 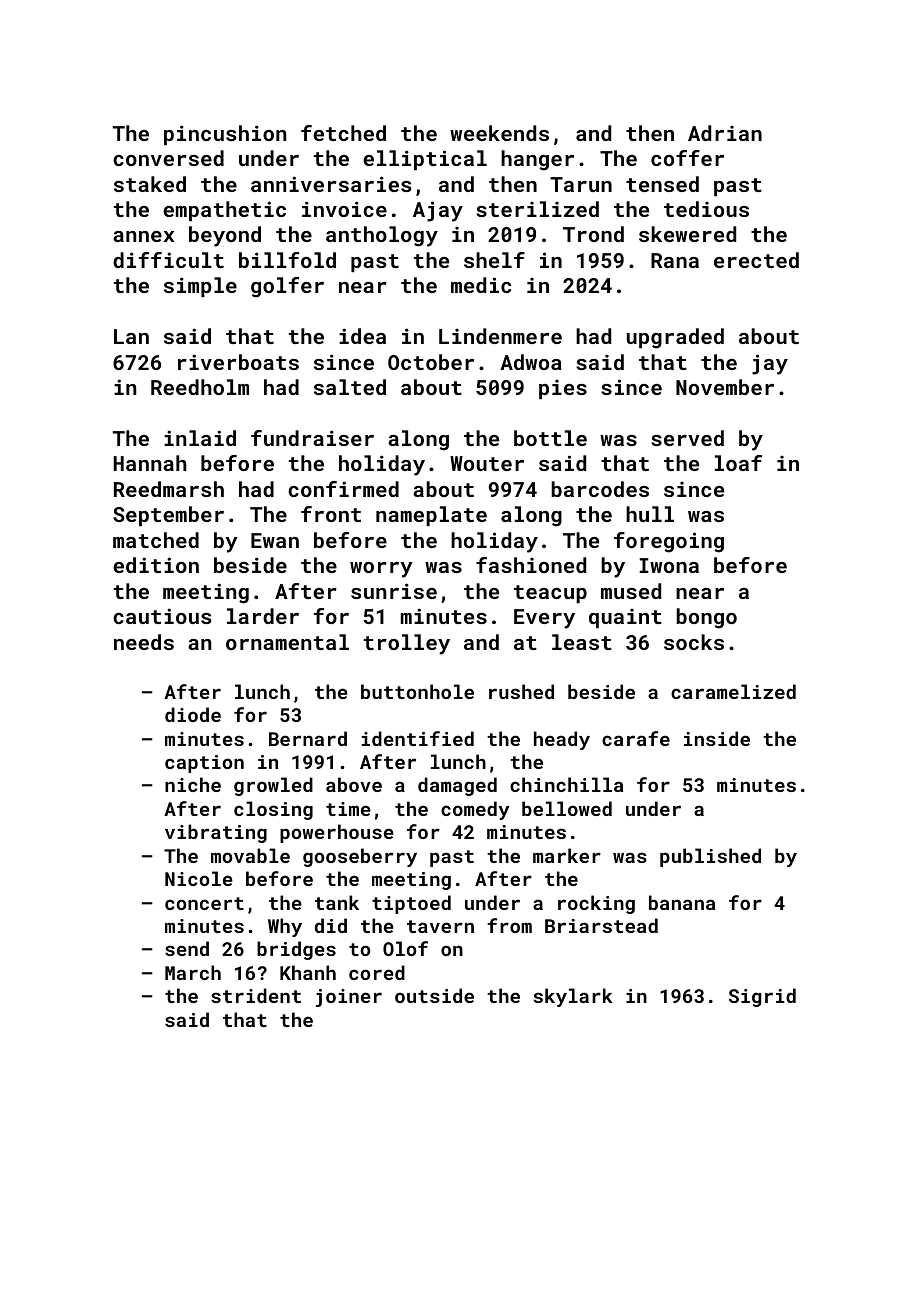 What do you see at coordinates (531, 565) in the page?
I see `fashioned` at bounding box center [531, 565].
